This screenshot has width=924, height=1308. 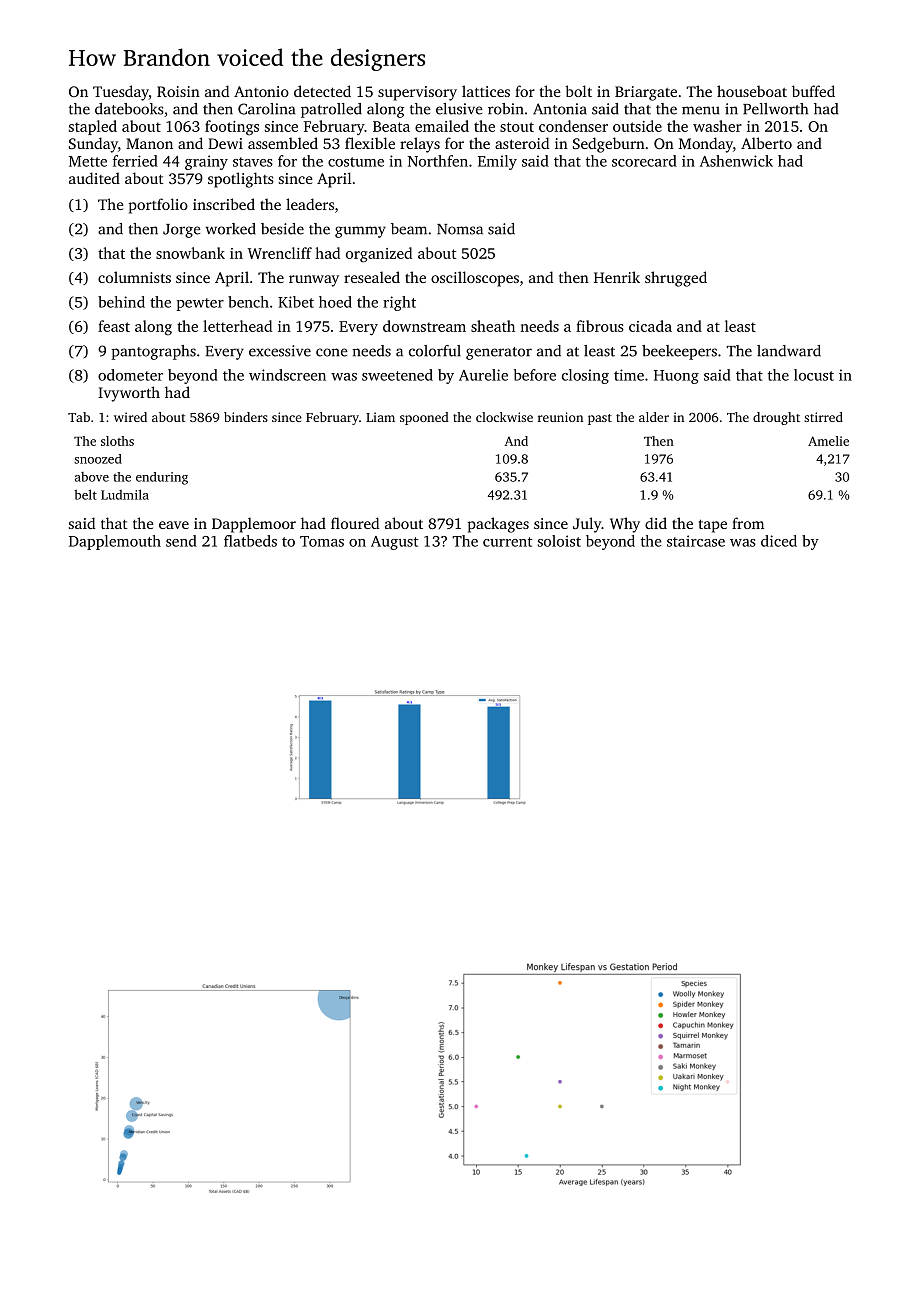 I want to click on pantographs, so click(x=153, y=352).
